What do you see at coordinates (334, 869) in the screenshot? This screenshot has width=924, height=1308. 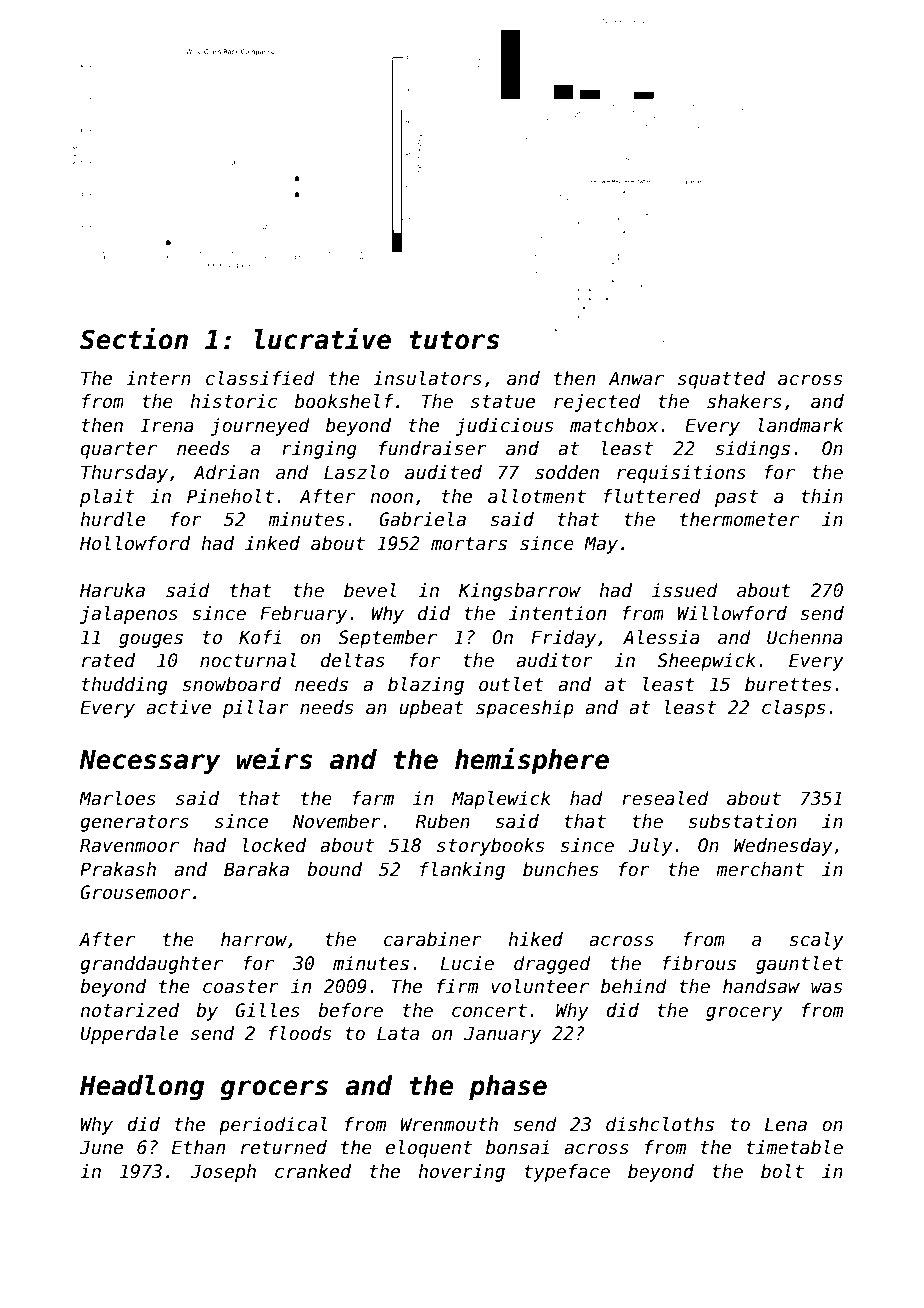 I see `bound` at bounding box center [334, 869].
